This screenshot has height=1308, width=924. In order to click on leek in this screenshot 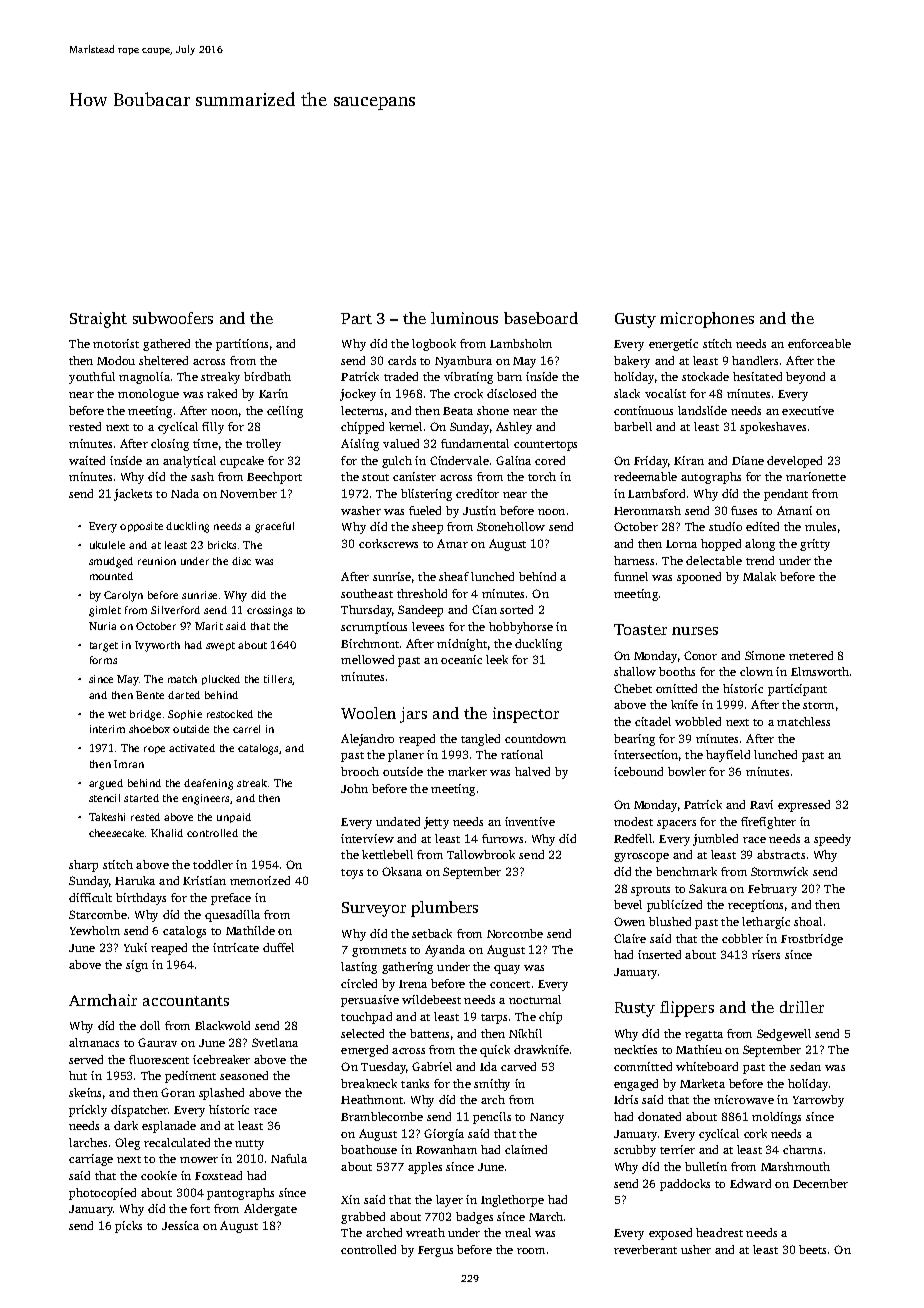, I will do `click(497, 659)`.
